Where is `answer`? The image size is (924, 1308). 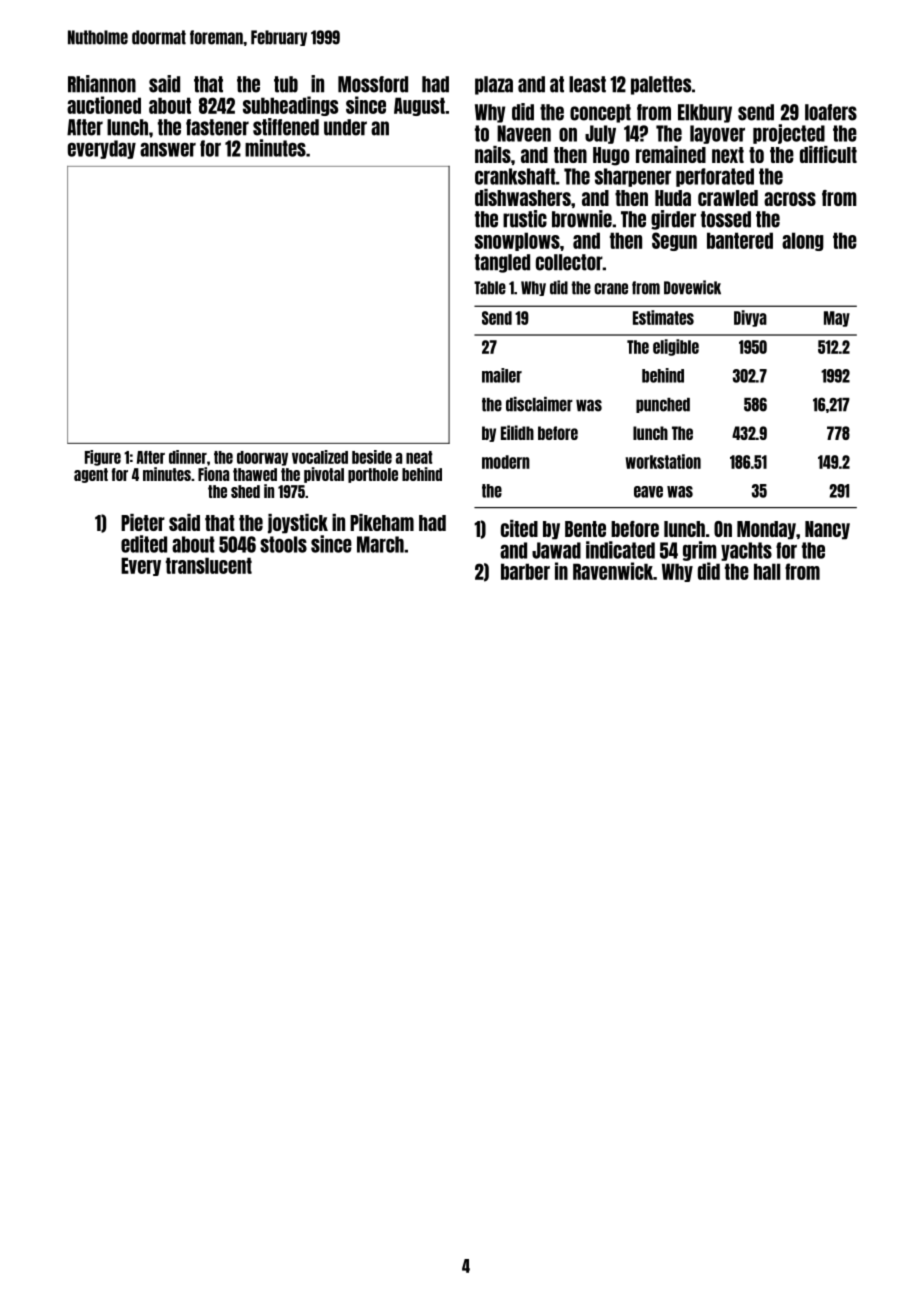
answer is located at coordinates (168, 149).
